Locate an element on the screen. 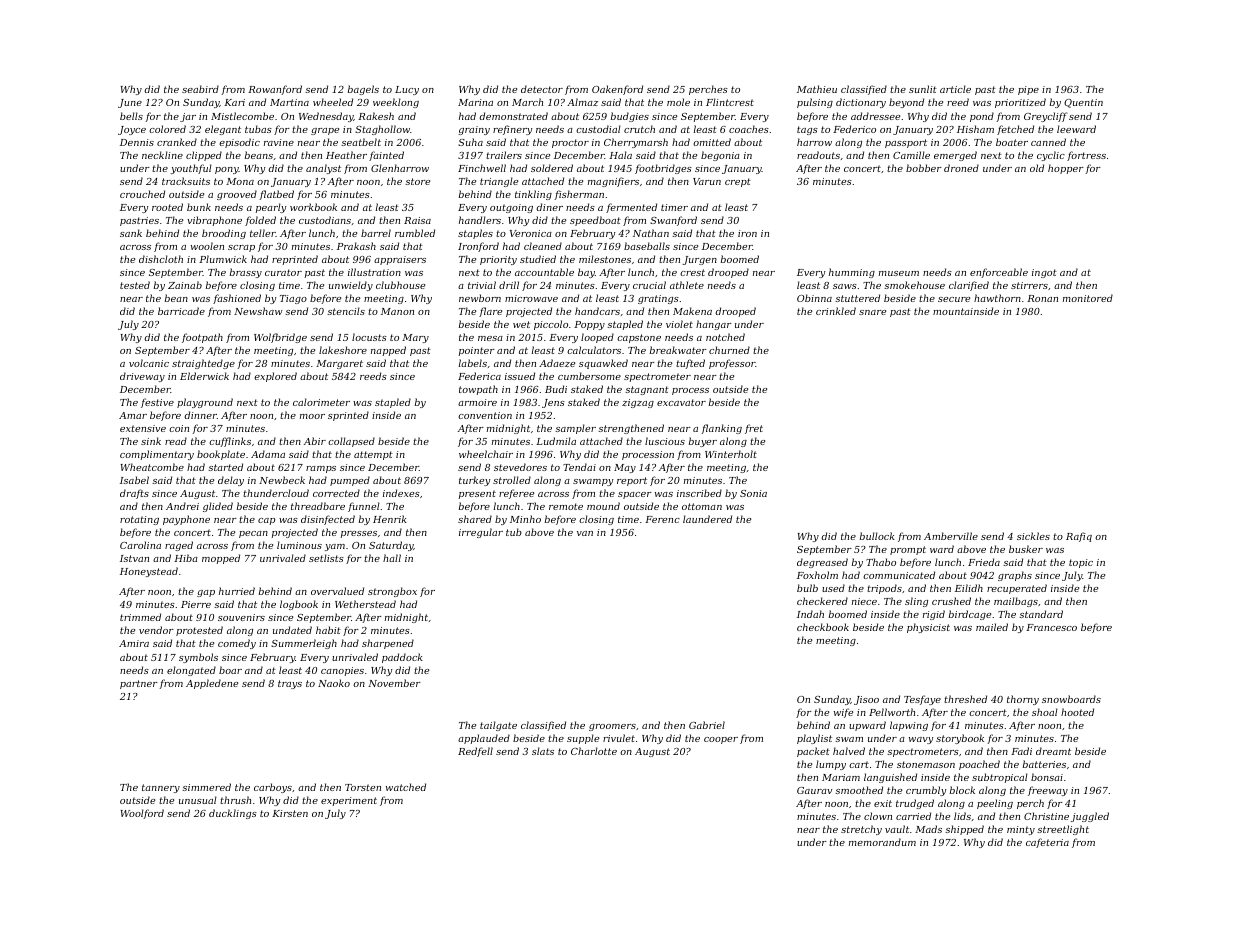 The image size is (1233, 952). towpath is located at coordinates (478, 390).
